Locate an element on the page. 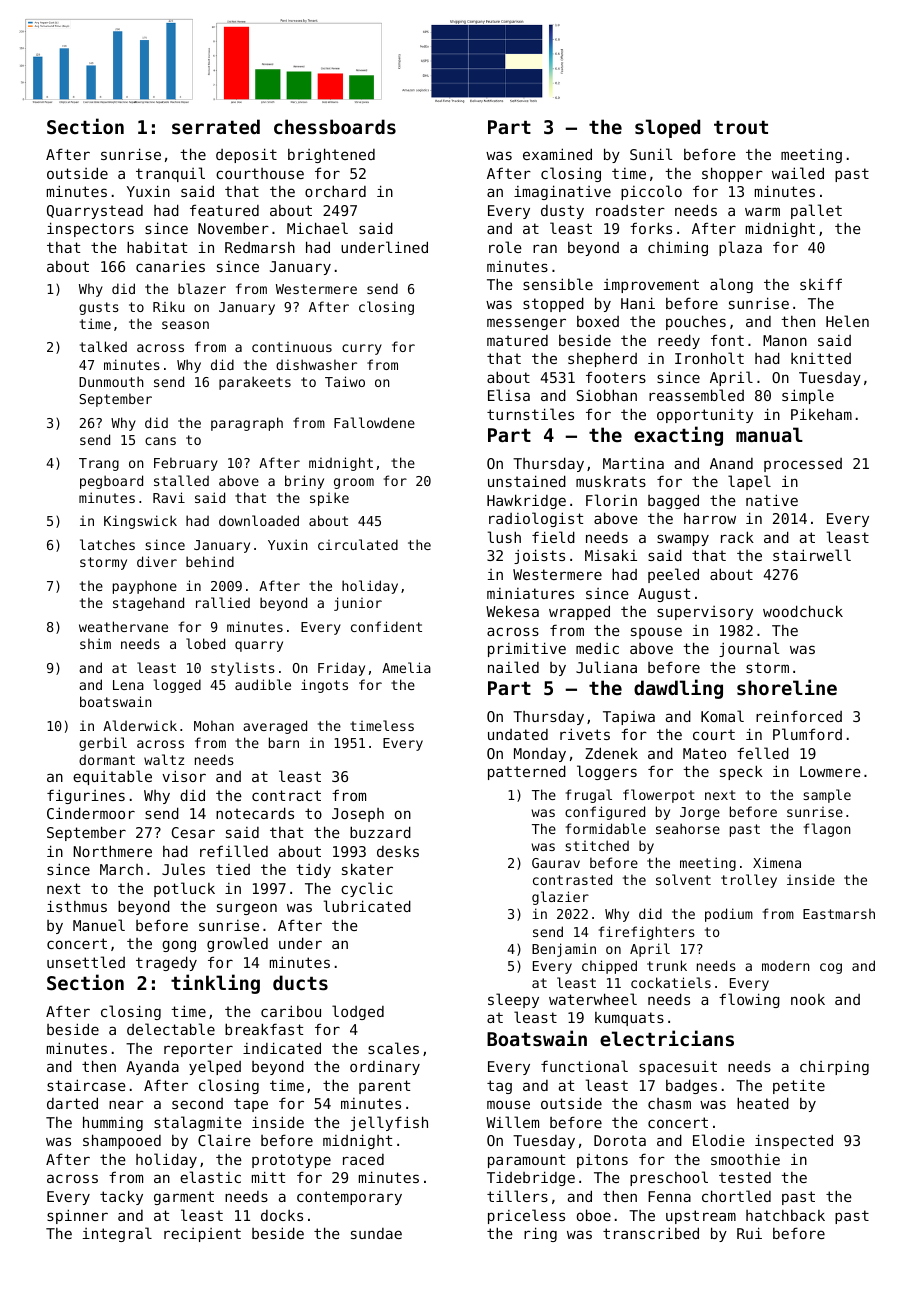  recipient is located at coordinates (202, 1235).
